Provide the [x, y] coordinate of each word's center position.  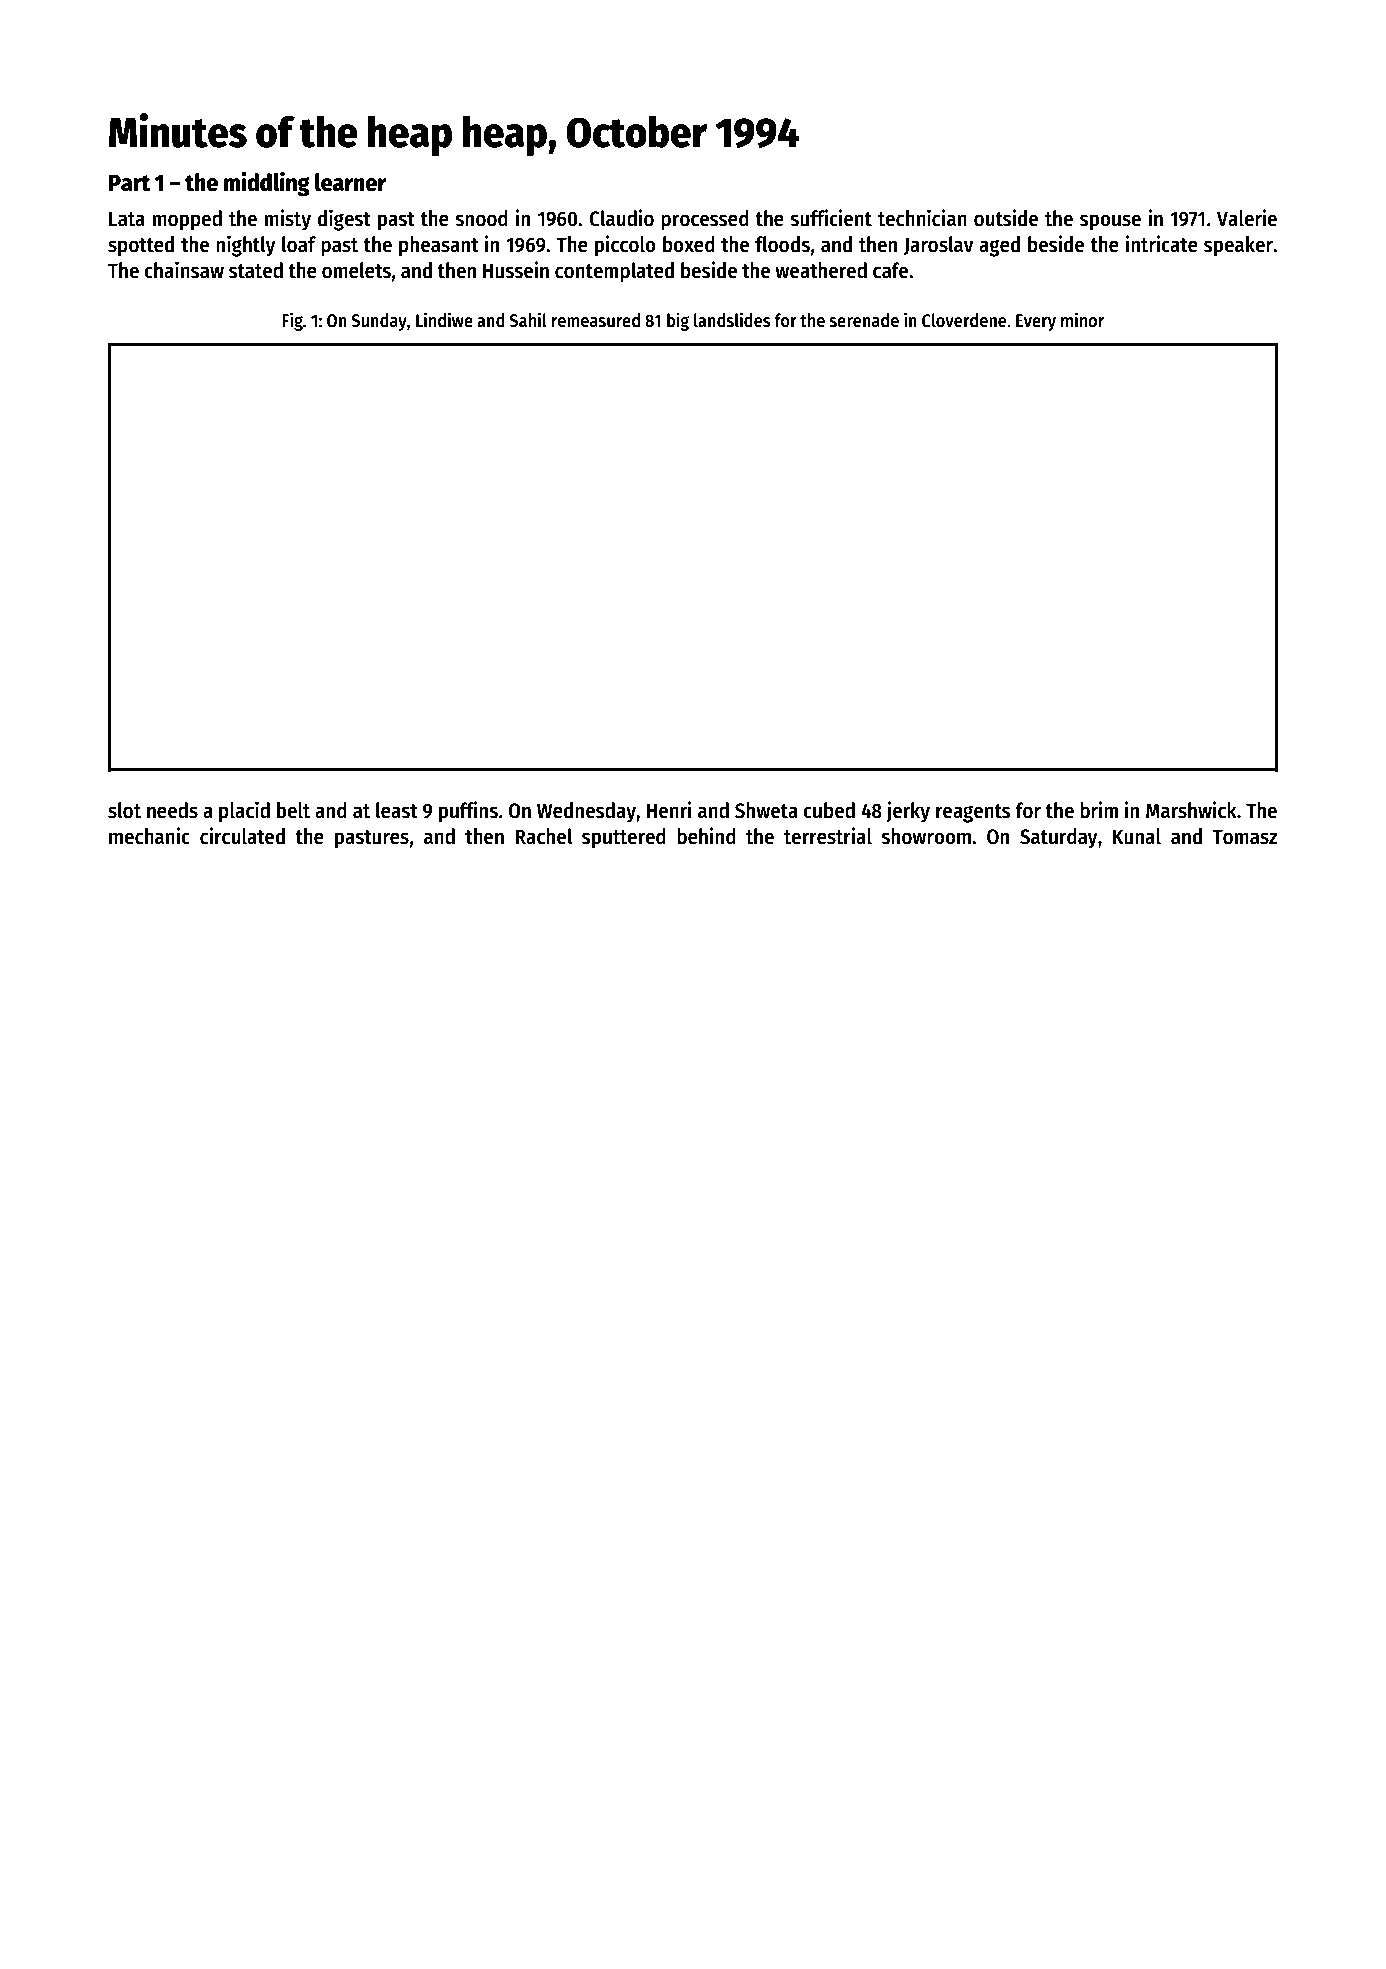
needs [172, 810]
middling [267, 184]
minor [1082, 320]
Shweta [766, 810]
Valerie [1247, 218]
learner [350, 182]
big [678, 321]
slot [124, 810]
